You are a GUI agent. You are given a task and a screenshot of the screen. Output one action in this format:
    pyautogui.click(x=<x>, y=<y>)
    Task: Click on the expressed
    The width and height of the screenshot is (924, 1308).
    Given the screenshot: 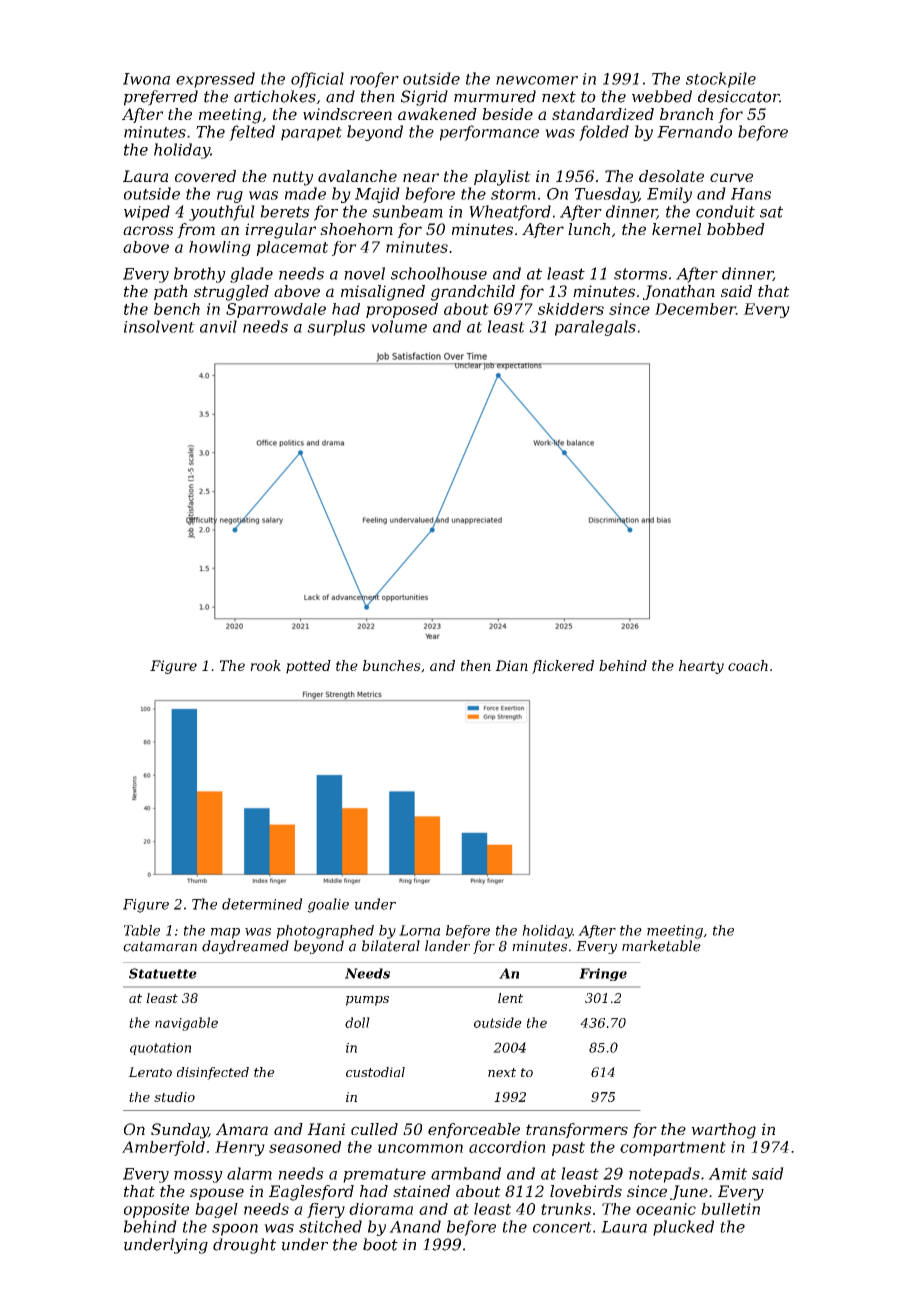 What is the action you would take?
    pyautogui.click(x=215, y=80)
